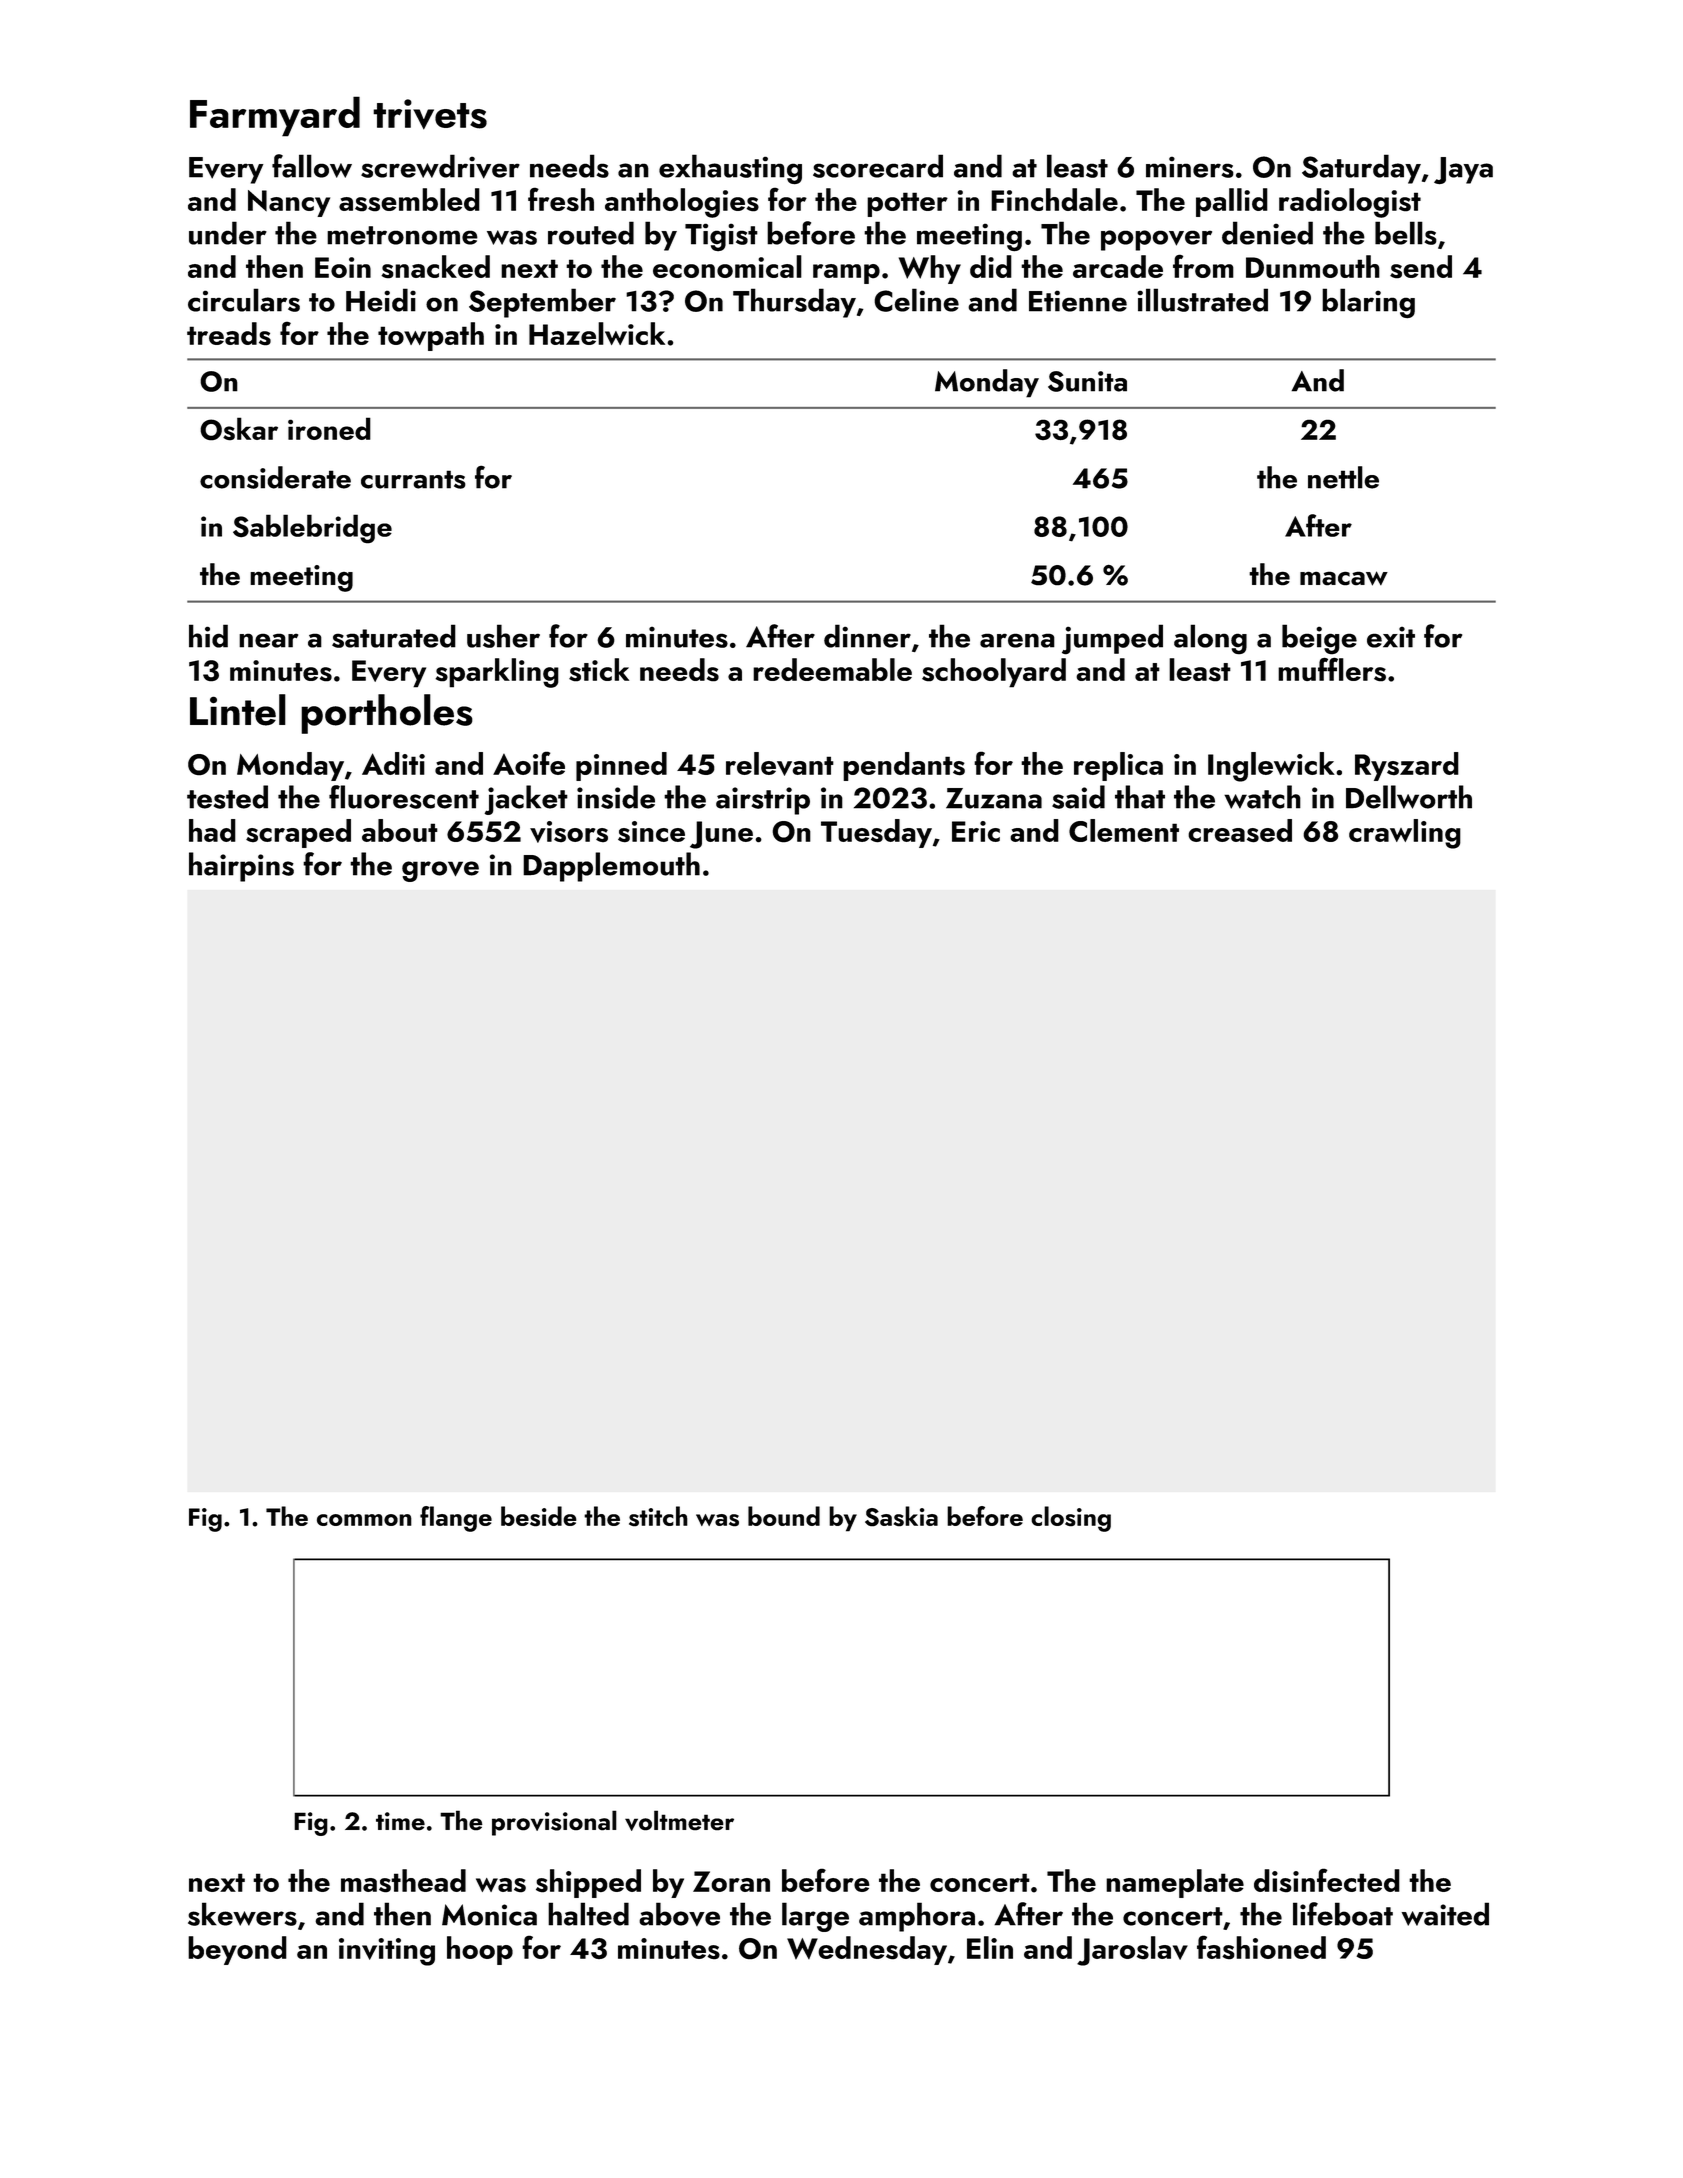 This screenshot has height=2178, width=1683. What do you see at coordinates (275, 116) in the screenshot?
I see `Farmyard` at bounding box center [275, 116].
